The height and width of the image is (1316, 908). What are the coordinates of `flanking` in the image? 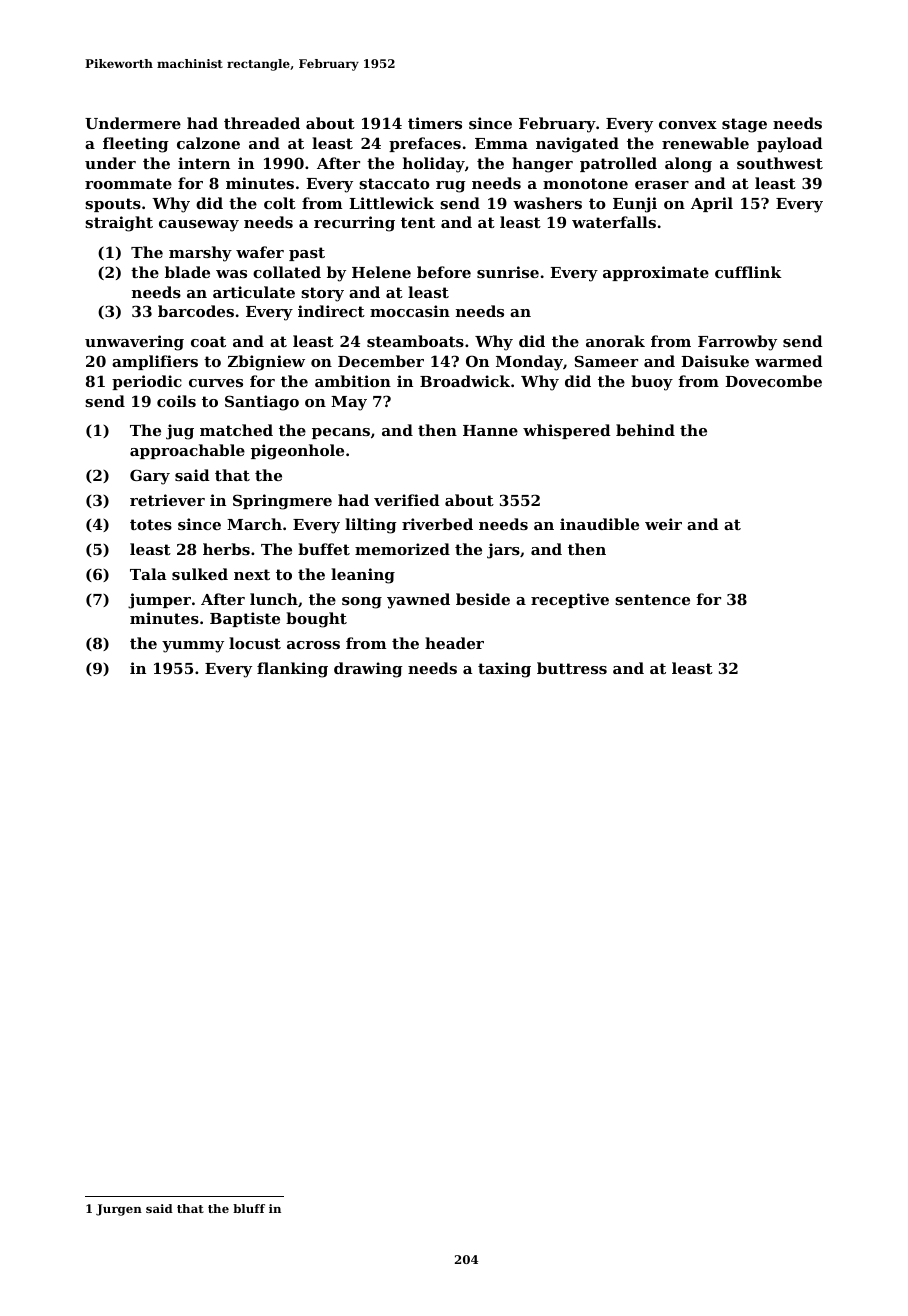 It's located at (292, 670).
